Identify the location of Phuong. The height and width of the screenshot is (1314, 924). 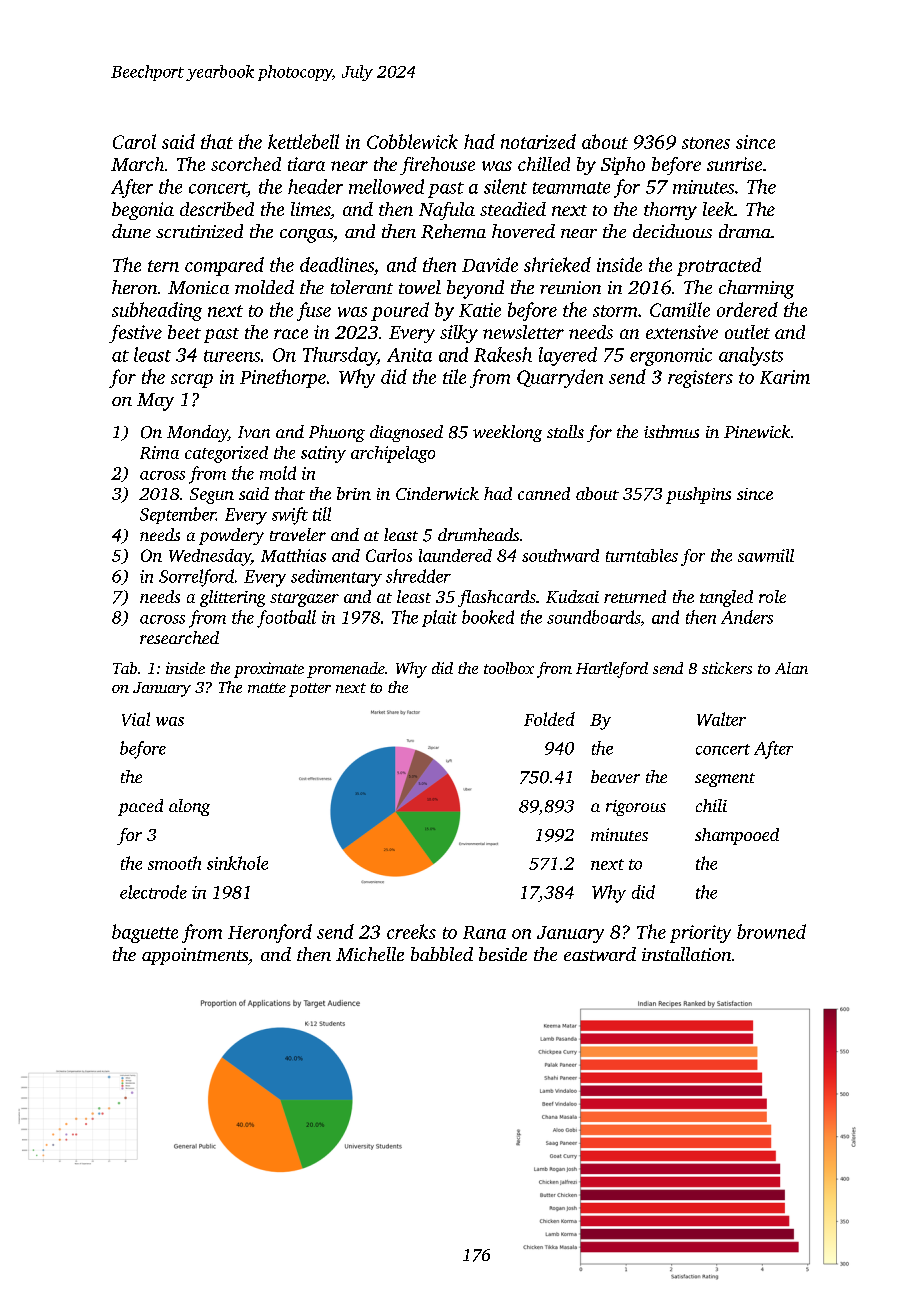
(337, 433).
